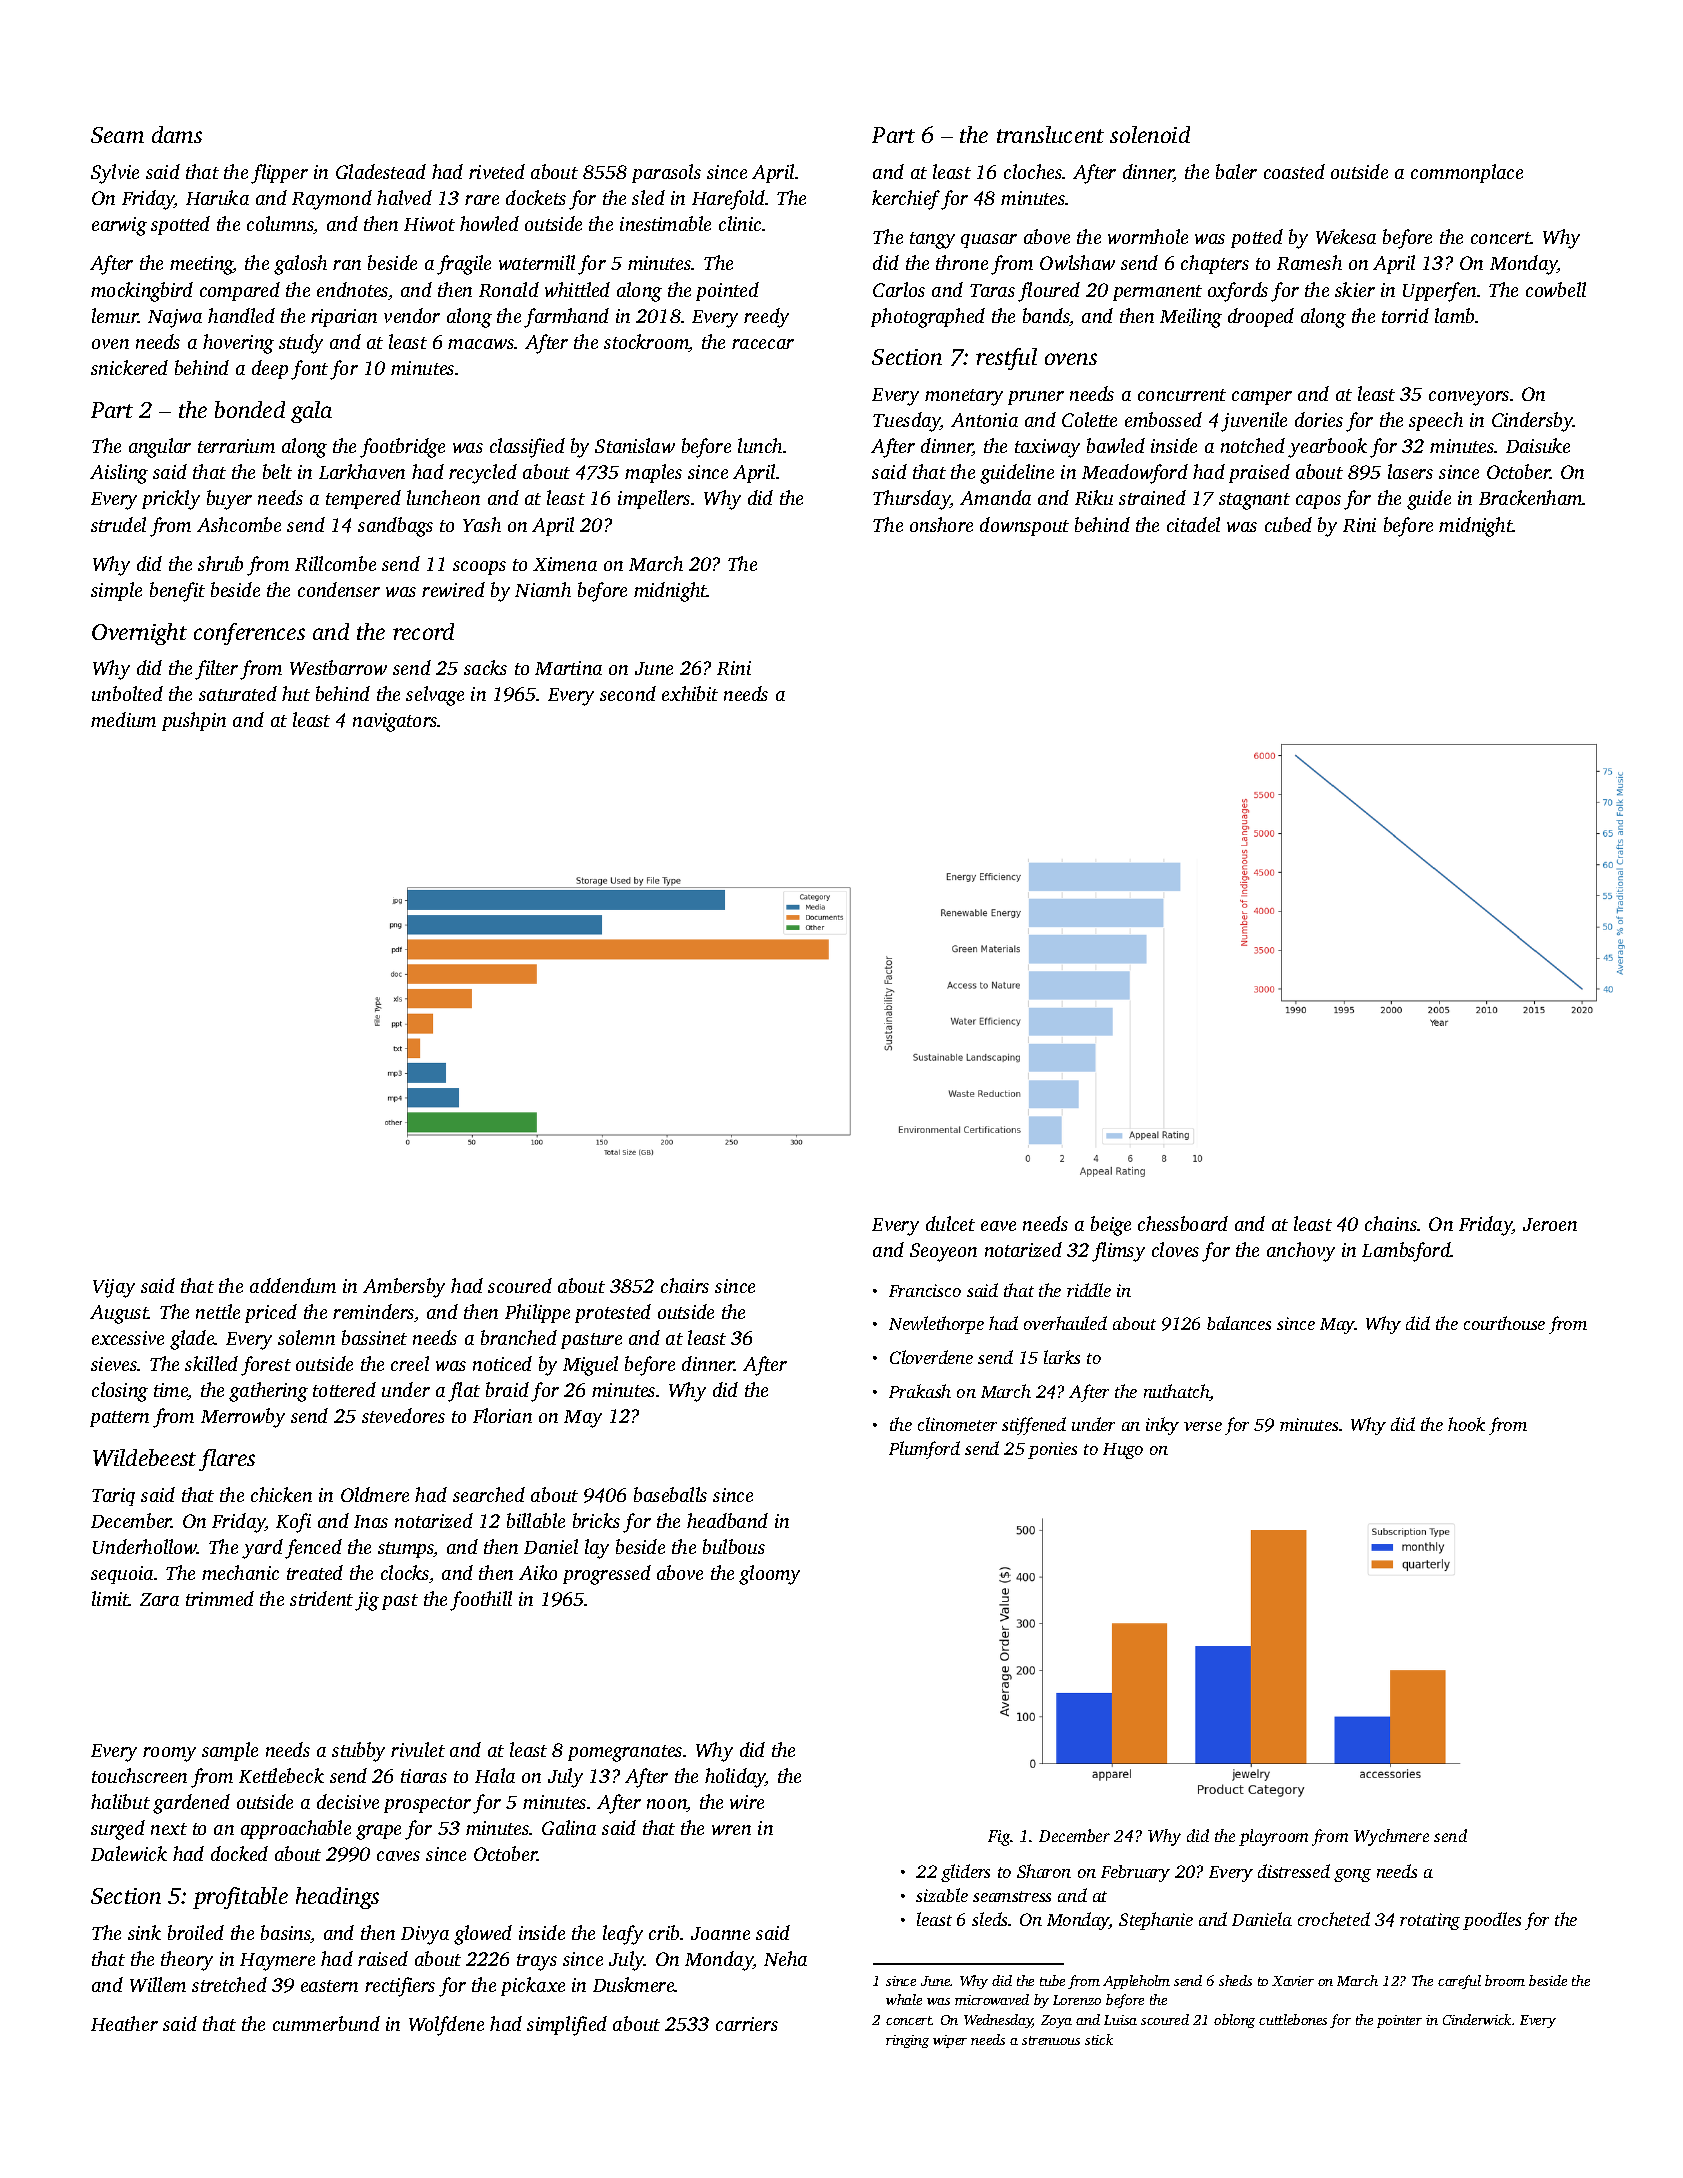 This page has width=1683, height=2178. I want to click on hook, so click(1466, 1424).
